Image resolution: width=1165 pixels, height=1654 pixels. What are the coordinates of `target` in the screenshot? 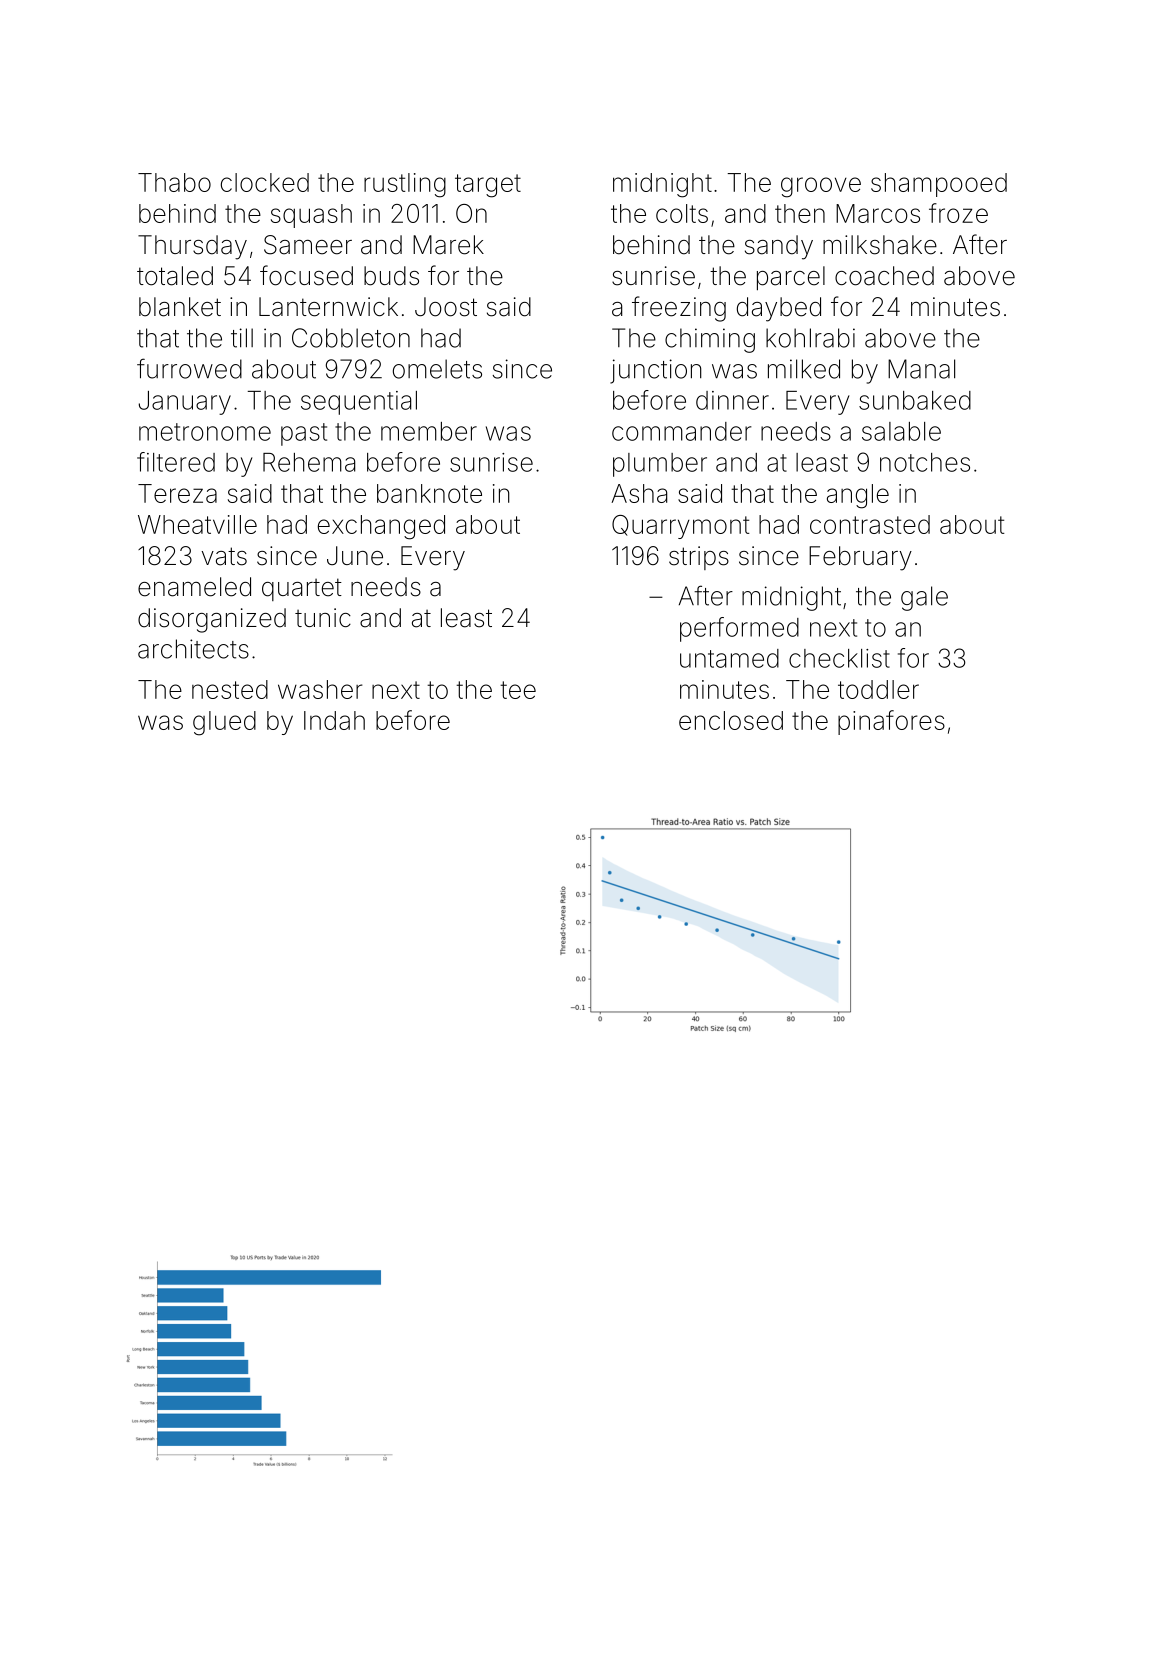 It's located at (488, 186).
